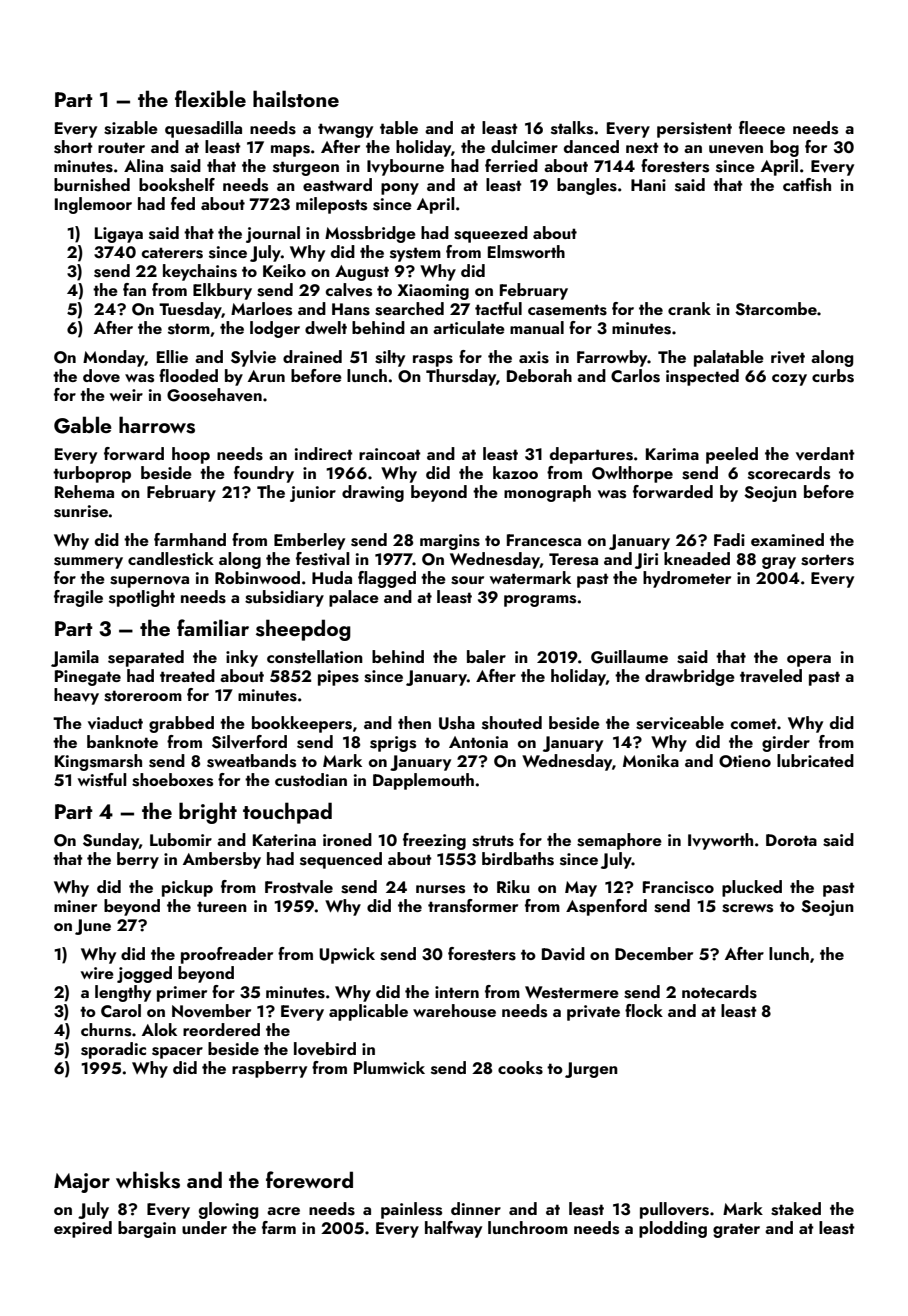 This image has width=908, height=1316. Describe the element at coordinates (76, 696) in the image. I see `heavy` at that location.
